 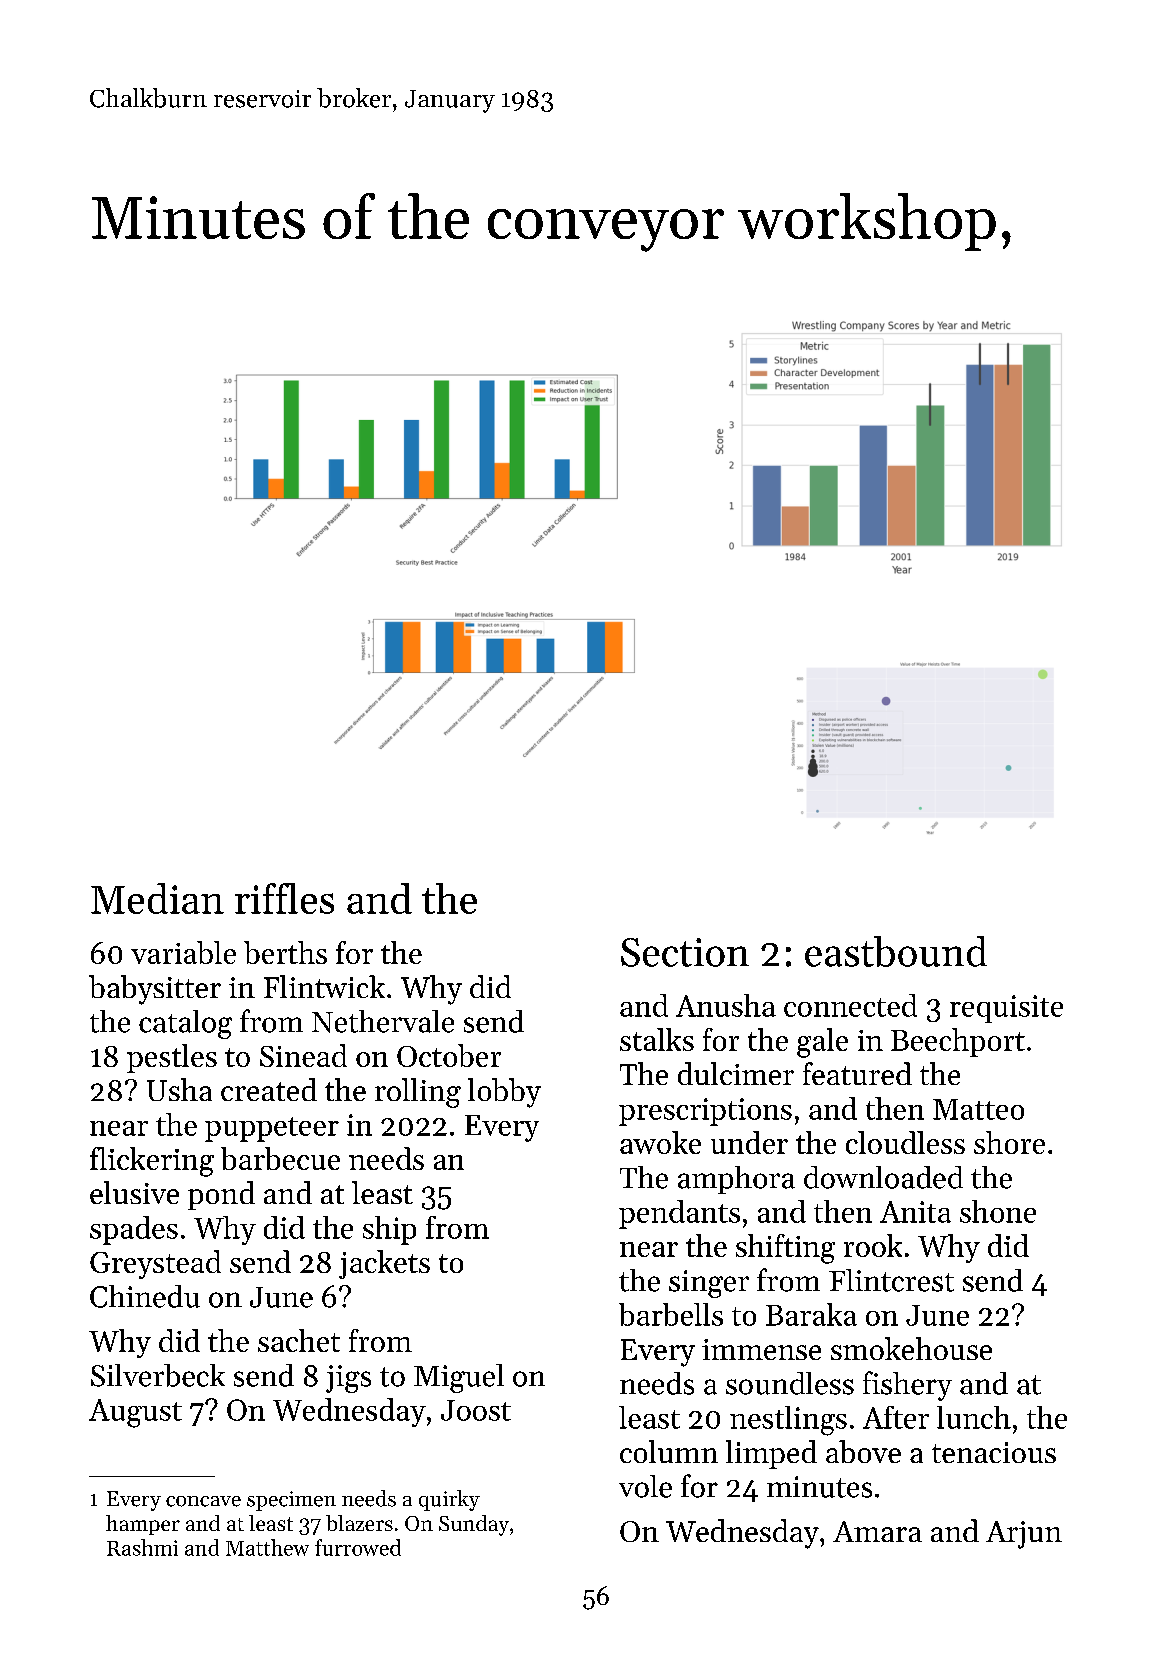 I want to click on amphora, so click(x=736, y=1180).
